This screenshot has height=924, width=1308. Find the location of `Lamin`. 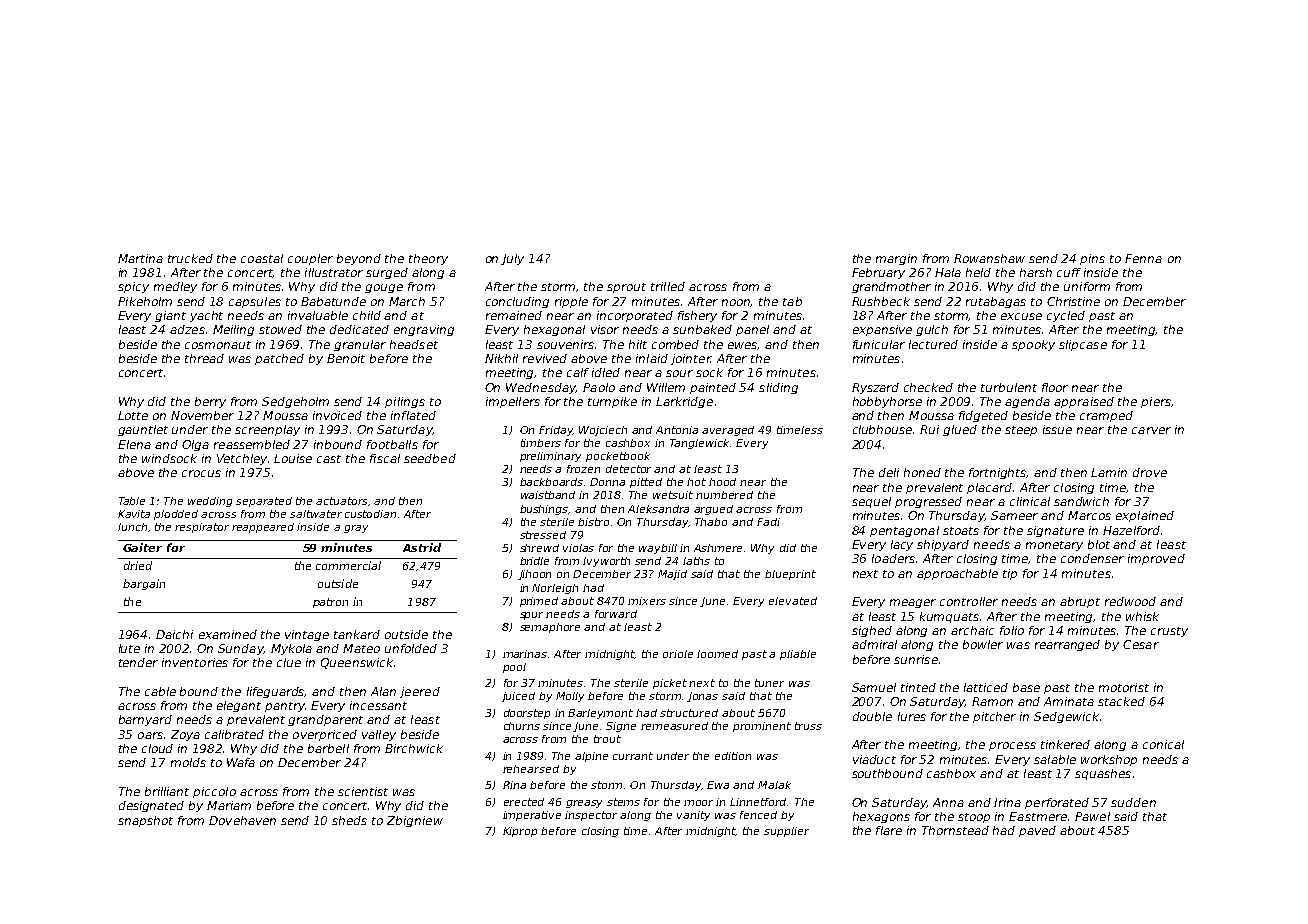

Lamin is located at coordinates (1109, 472).
